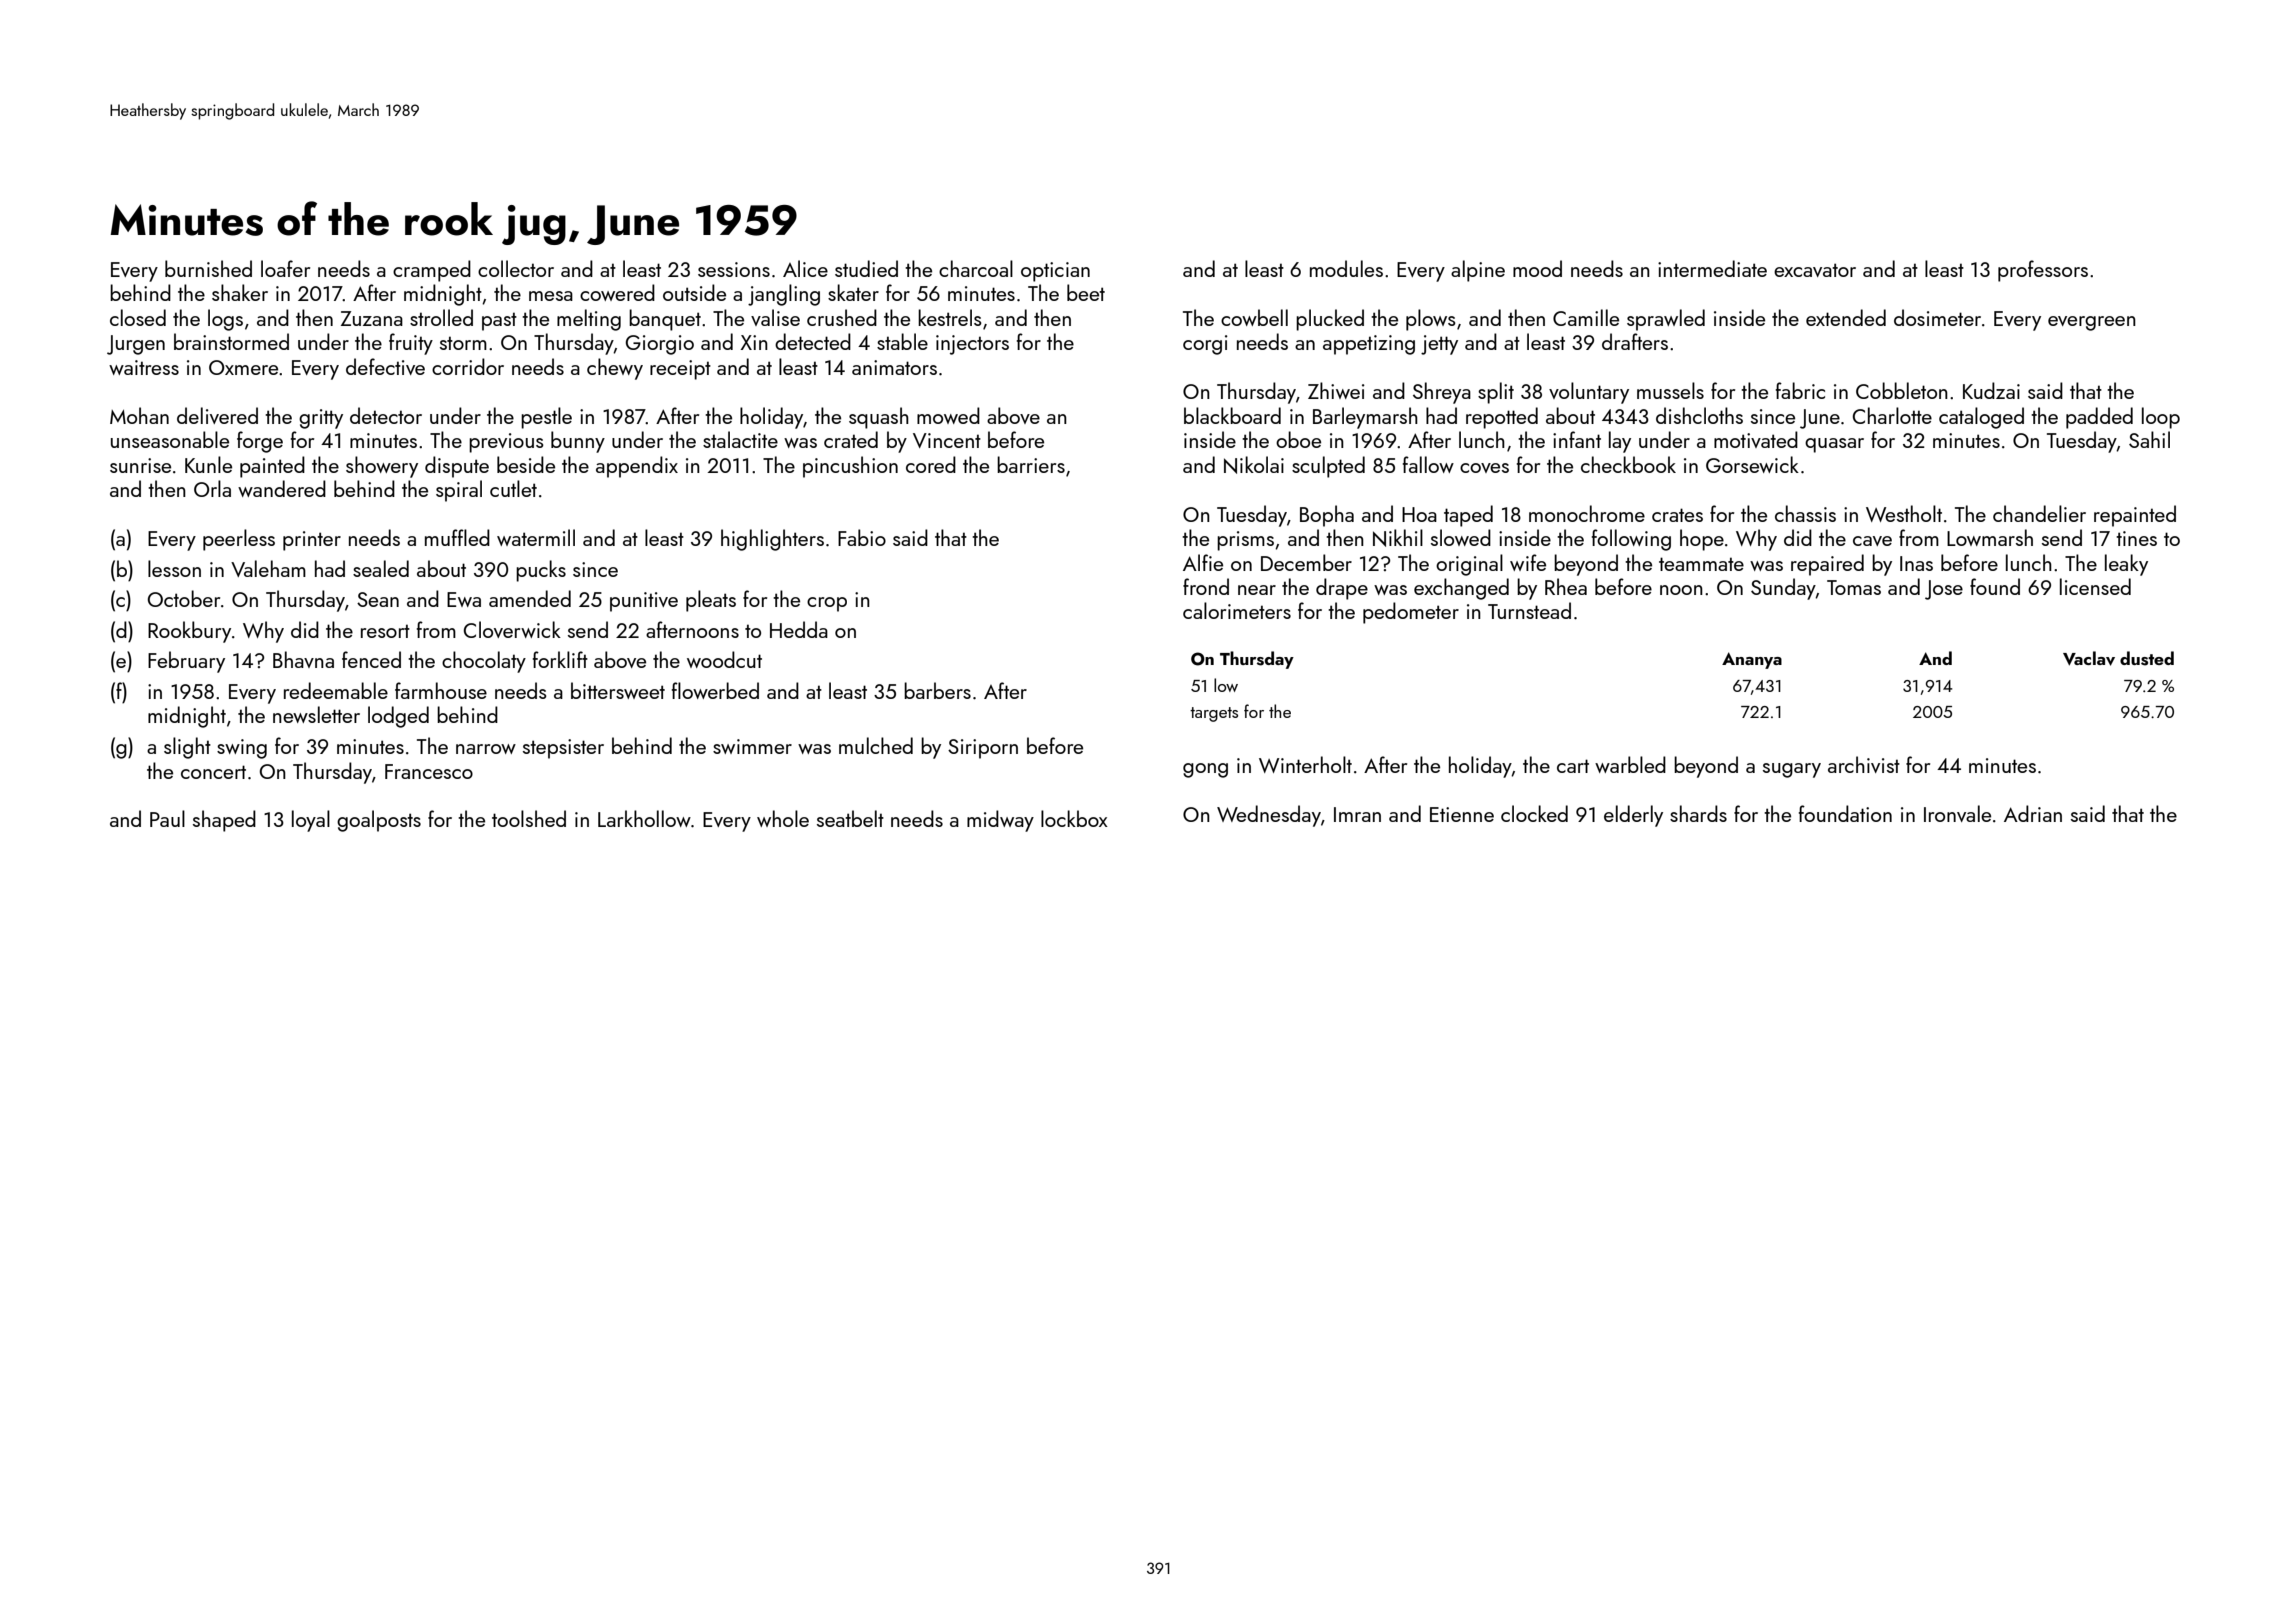  Describe the element at coordinates (894, 367) in the screenshot. I see `animators` at that location.
